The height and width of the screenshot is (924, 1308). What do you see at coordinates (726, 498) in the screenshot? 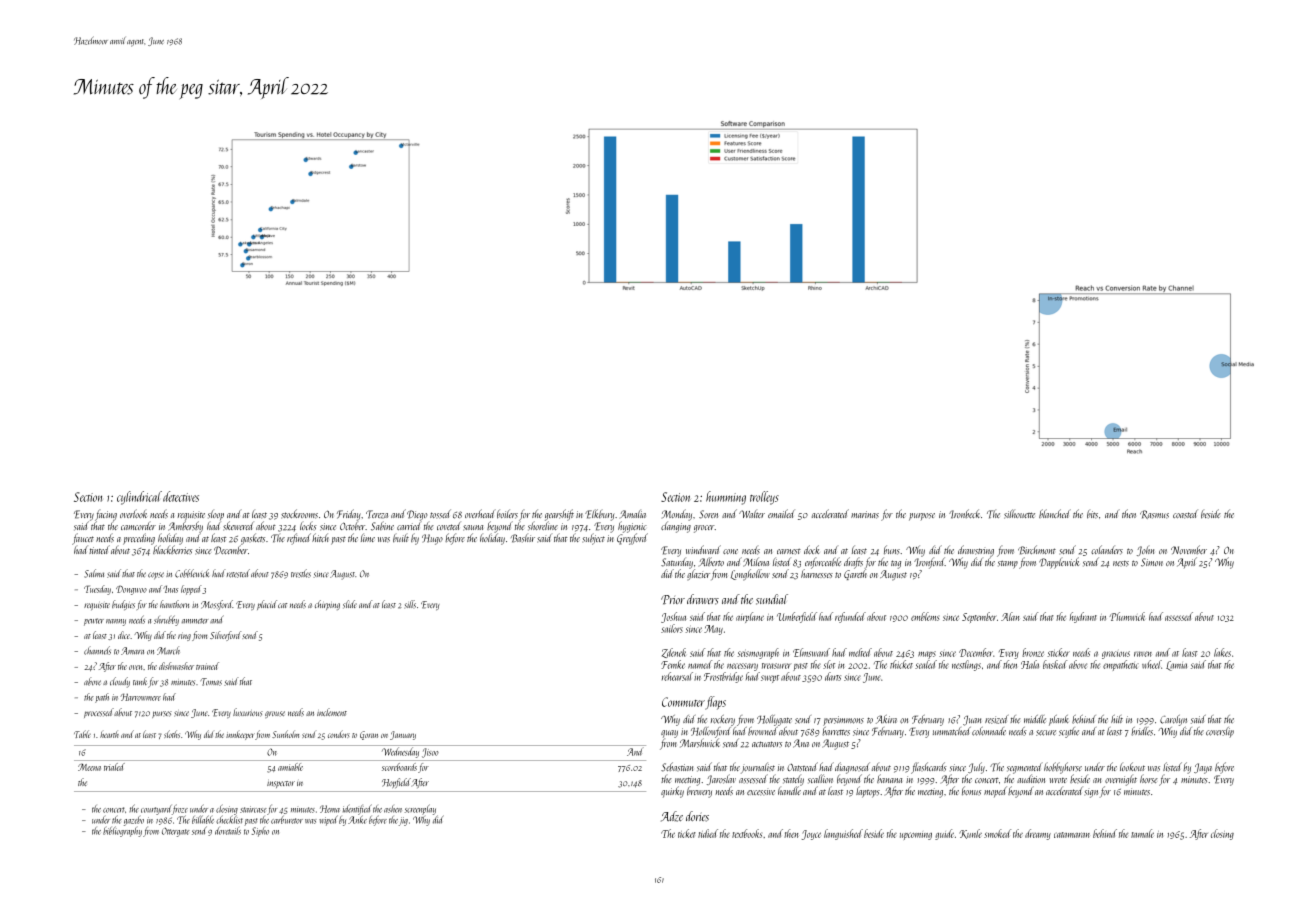
I see `humming` at bounding box center [726, 498].
